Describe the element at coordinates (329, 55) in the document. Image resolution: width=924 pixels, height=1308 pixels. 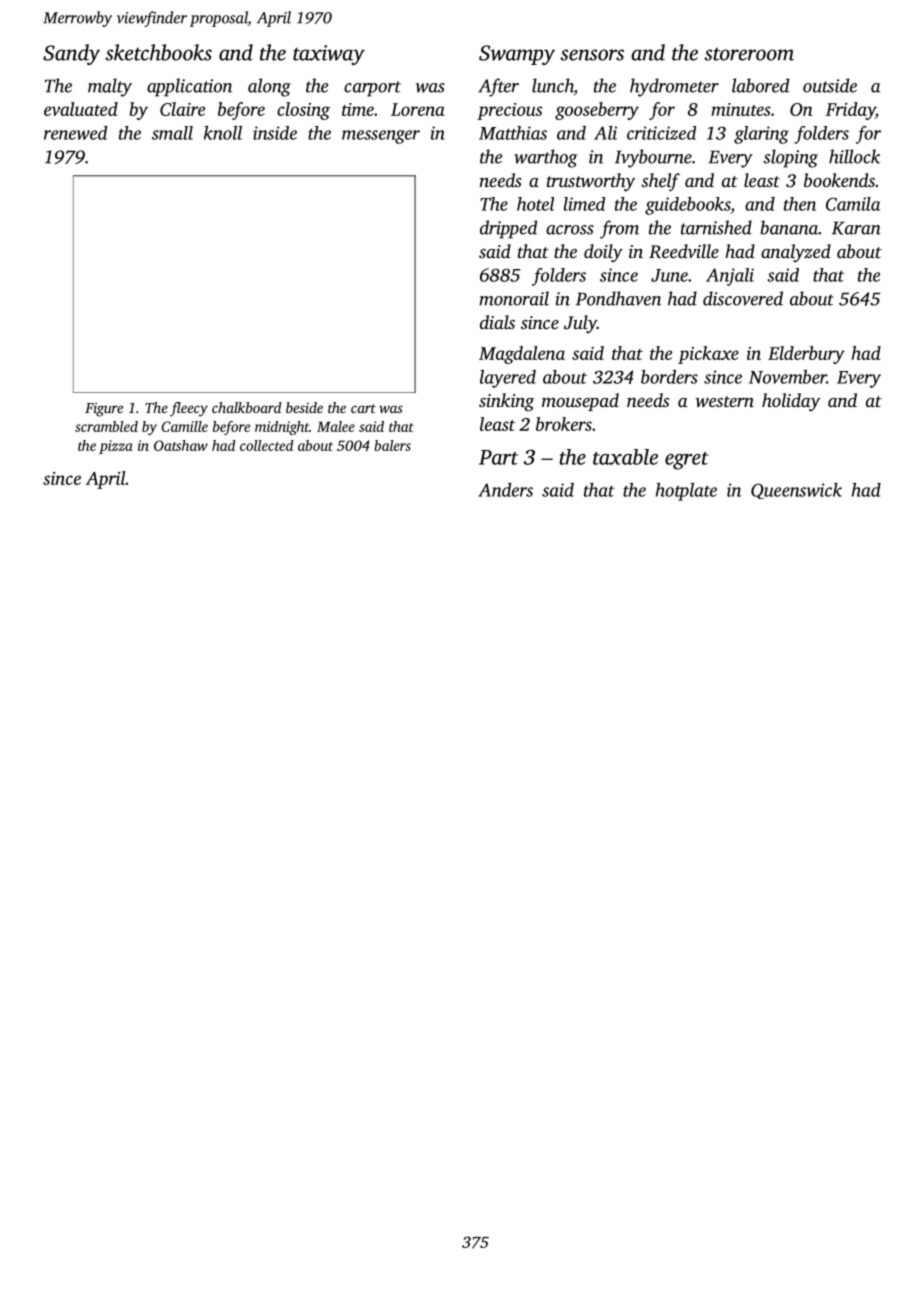
I see `taxiway` at that location.
